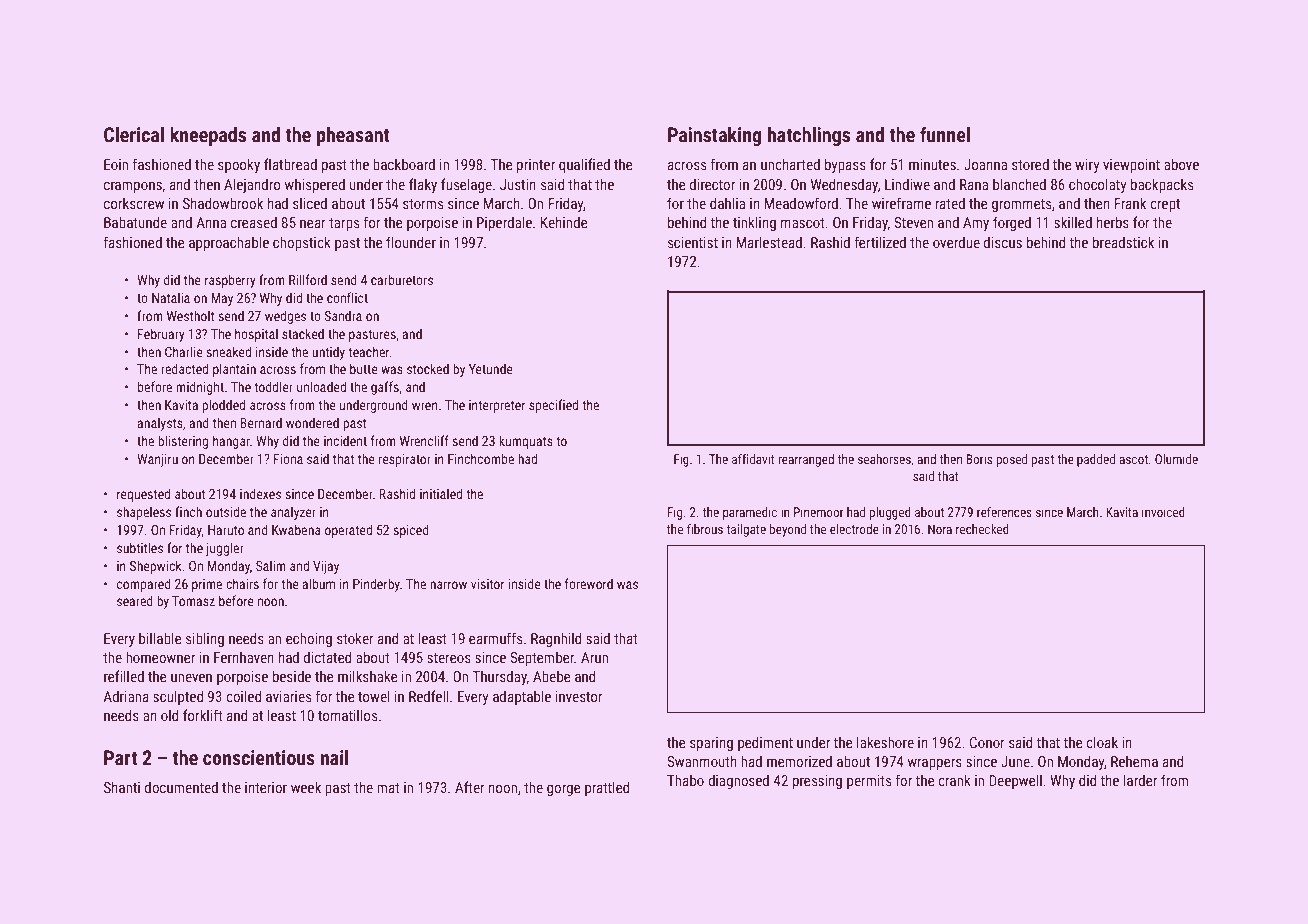 This screenshot has width=1308, height=924. Describe the element at coordinates (368, 676) in the screenshot. I see `milkshake` at that location.
